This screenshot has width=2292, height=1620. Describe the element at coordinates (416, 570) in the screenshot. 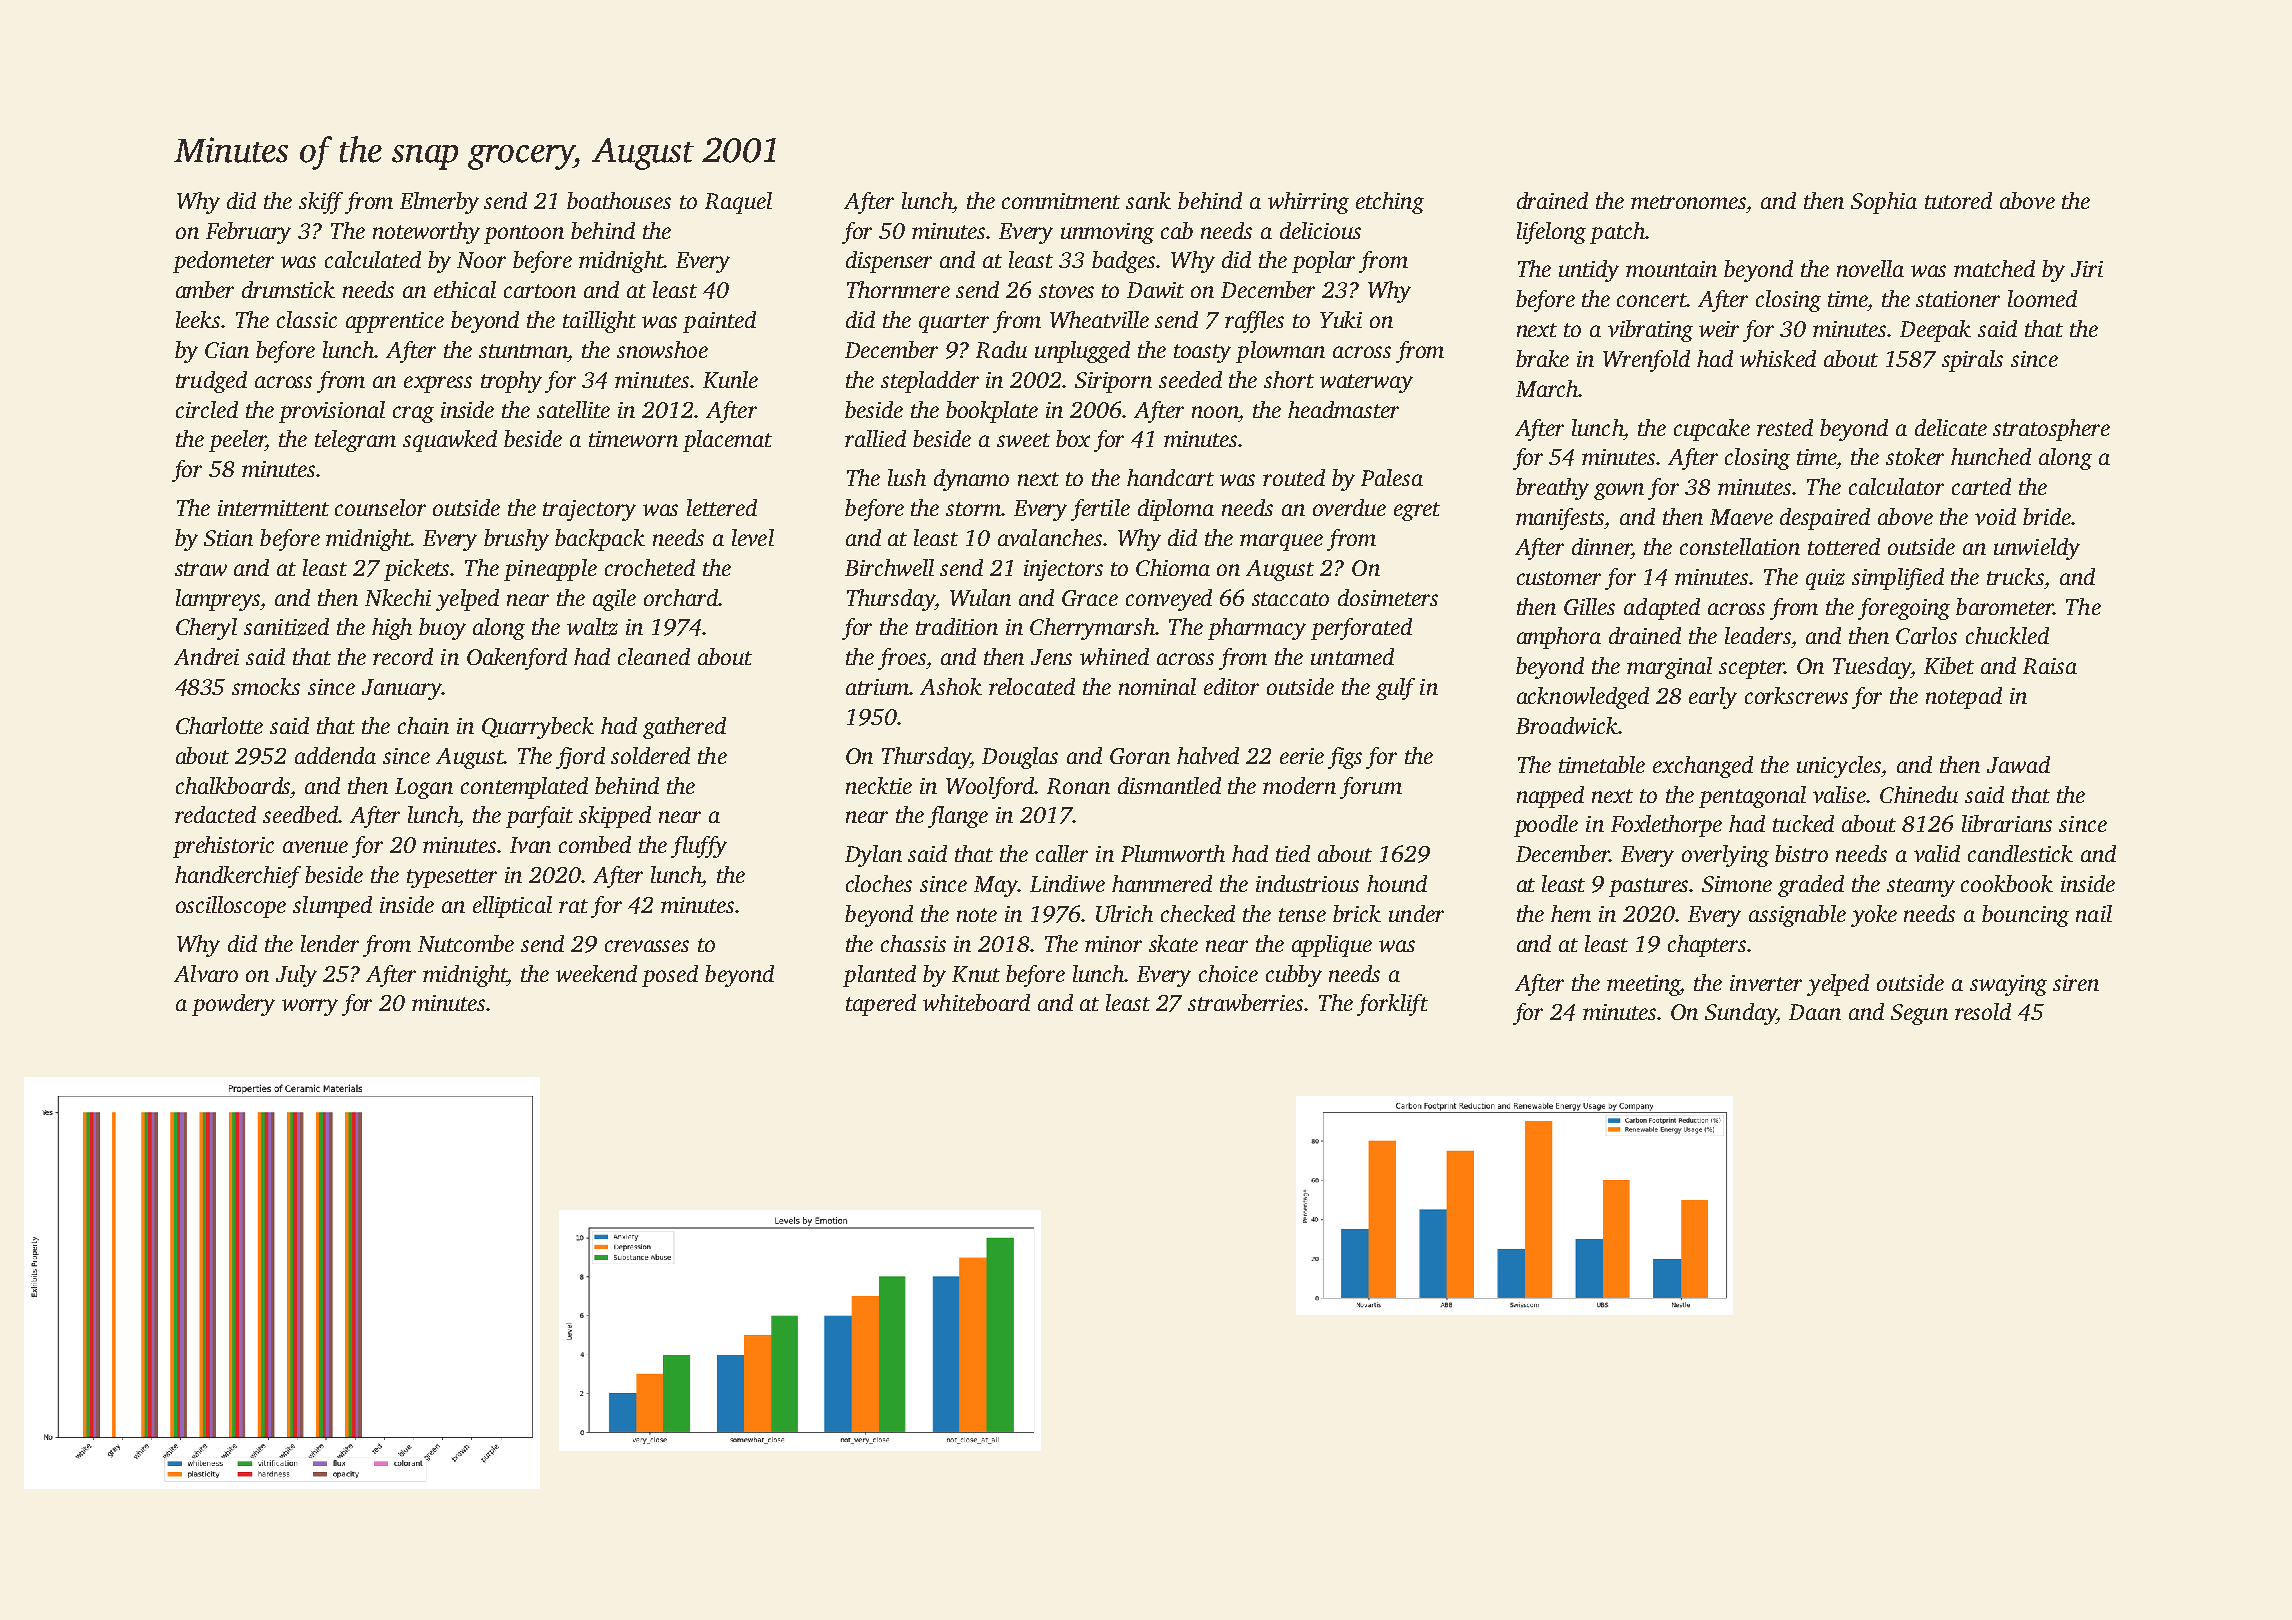

I see `pickets` at that location.
